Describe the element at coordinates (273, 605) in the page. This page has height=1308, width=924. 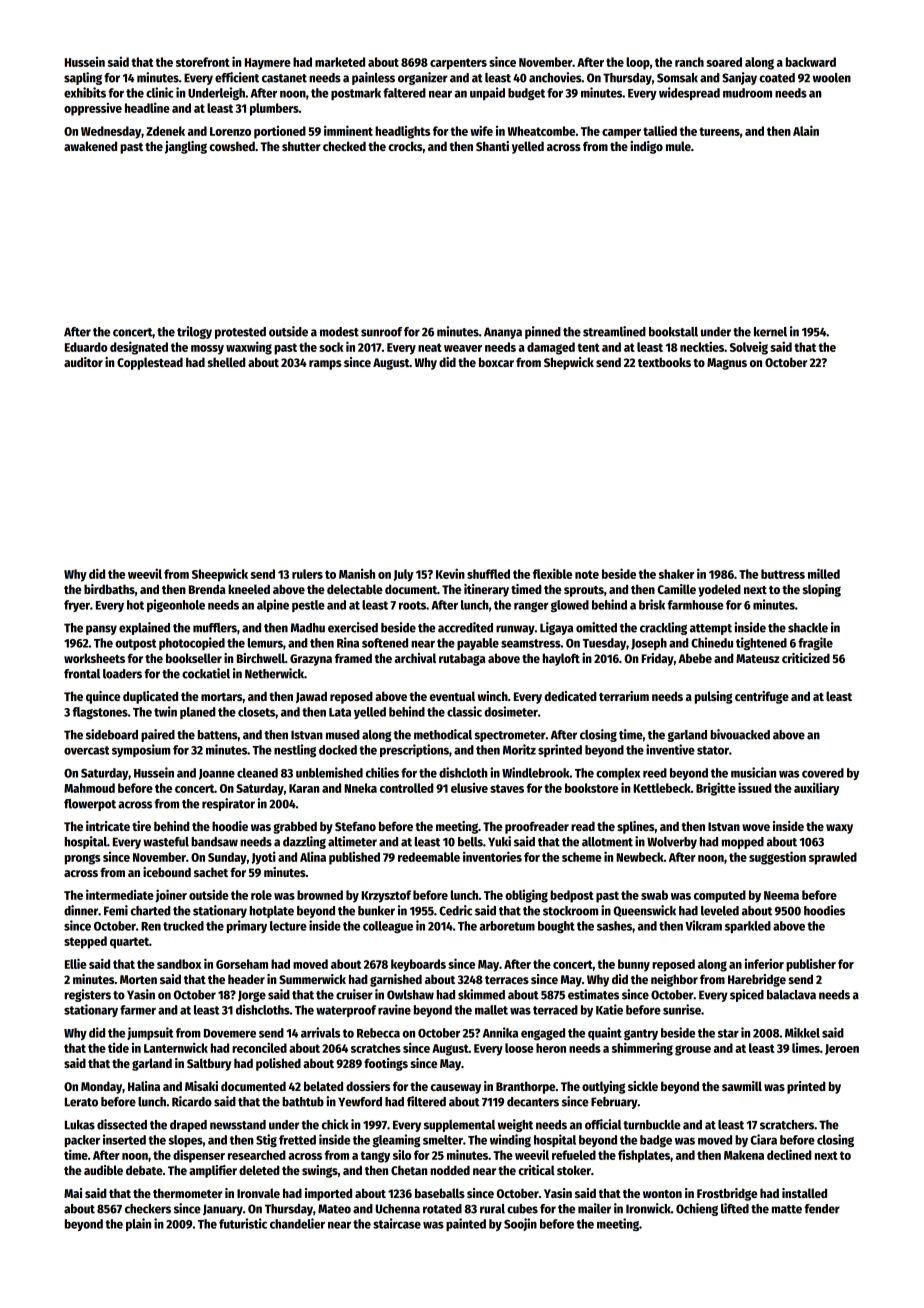
I see `alpine` at that location.
